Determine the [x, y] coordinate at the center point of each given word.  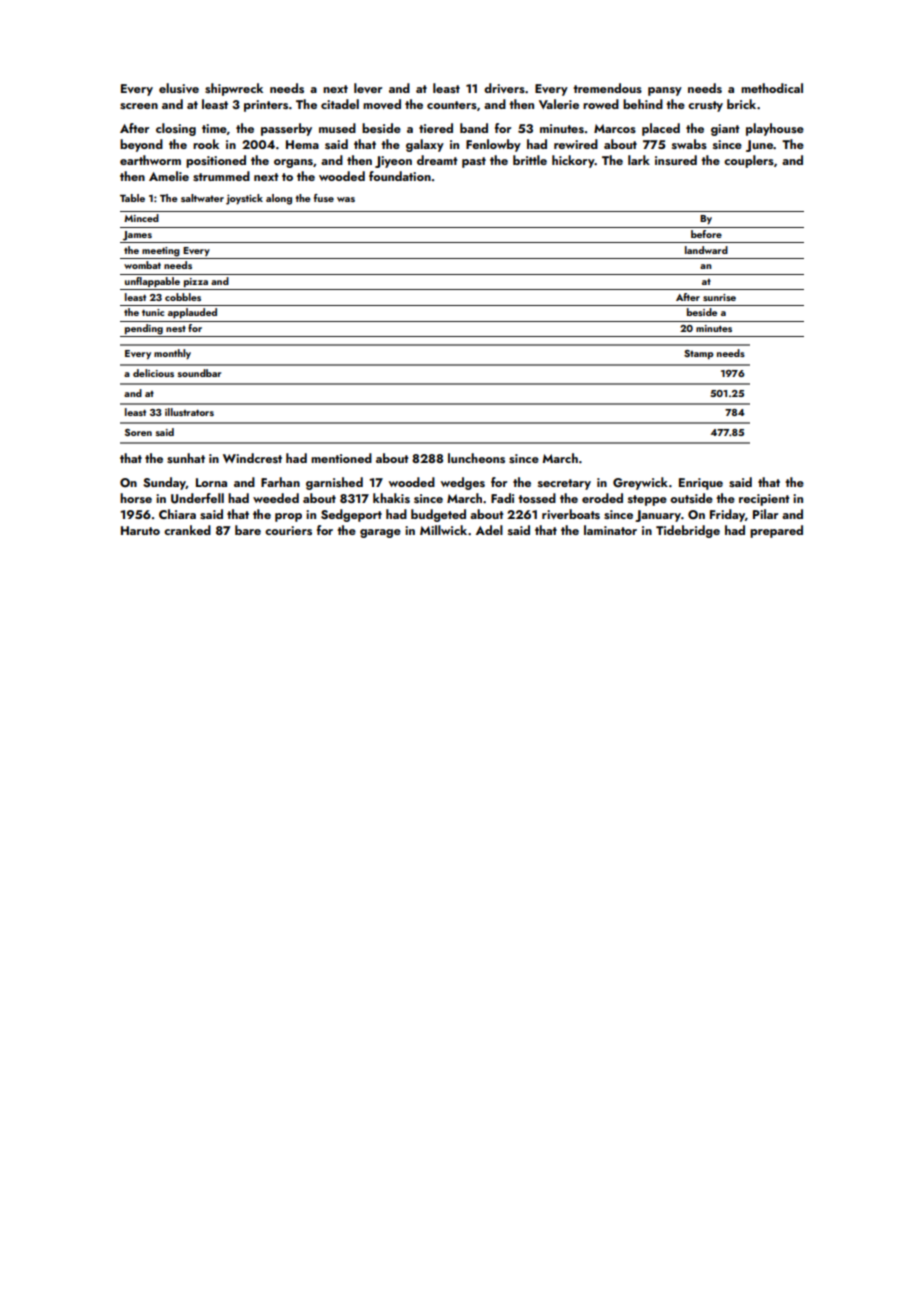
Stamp [699, 354]
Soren [138, 432]
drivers [504, 88]
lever [368, 88]
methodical [772, 88]
